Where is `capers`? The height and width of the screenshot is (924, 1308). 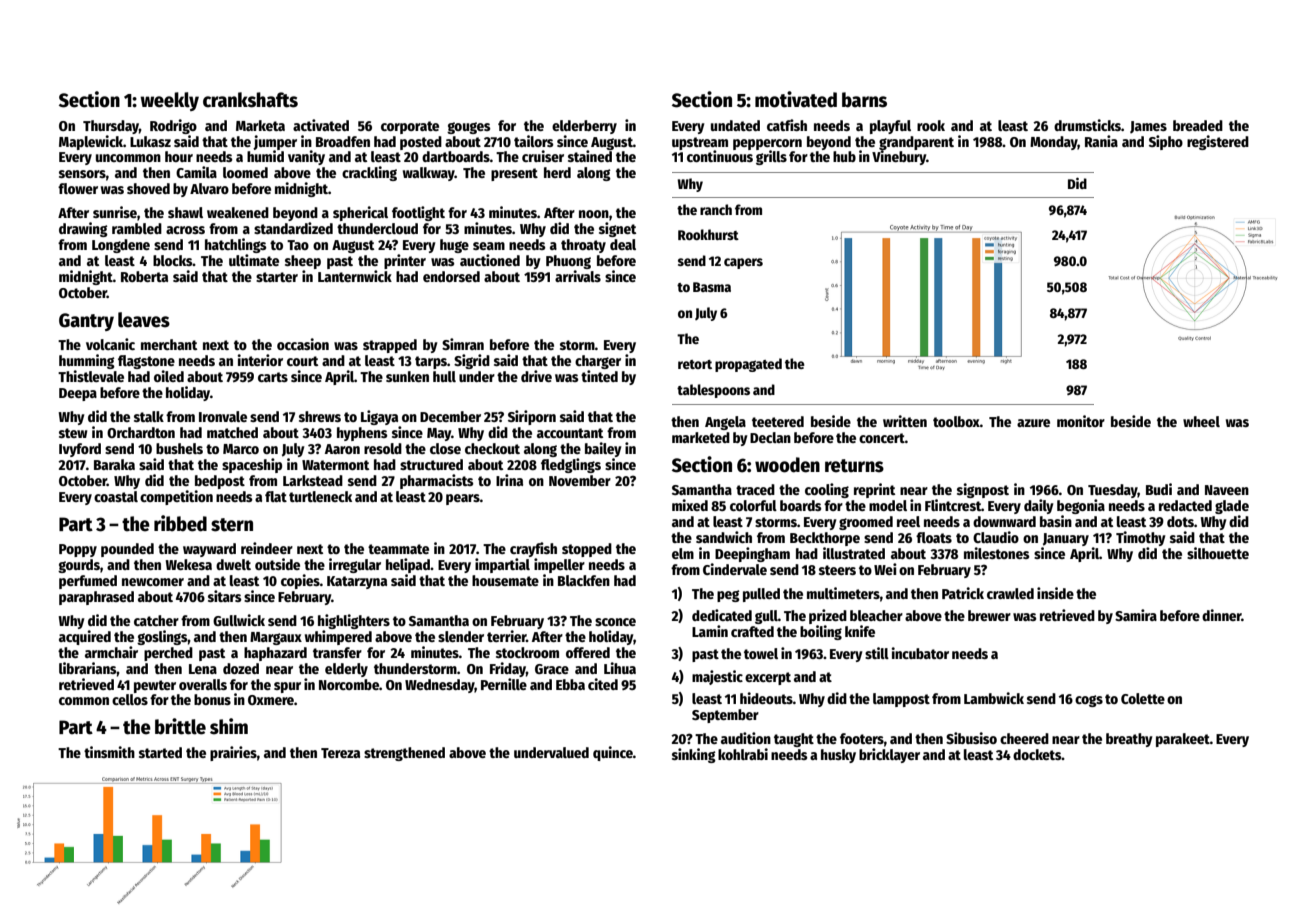
capers is located at coordinates (743, 263).
